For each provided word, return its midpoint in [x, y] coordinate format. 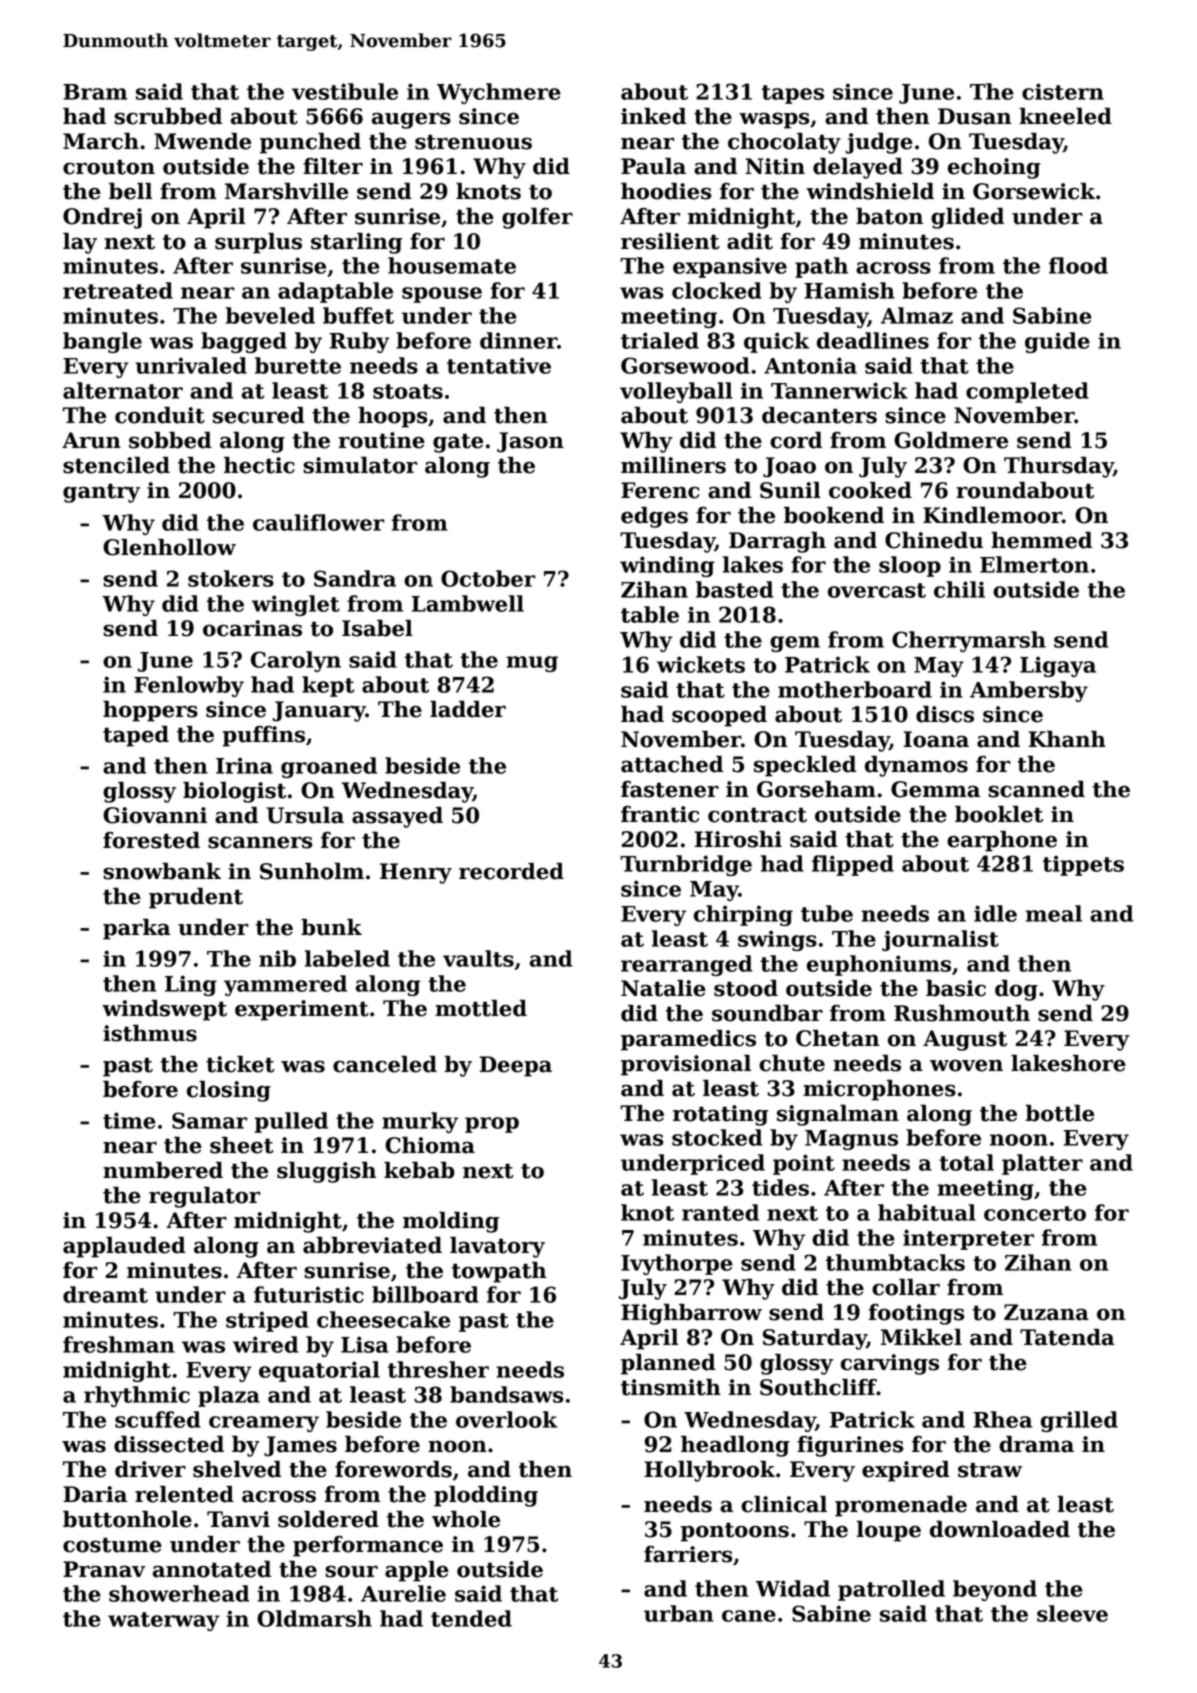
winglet [296, 605]
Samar [209, 1120]
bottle [1060, 1113]
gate [458, 443]
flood [1078, 265]
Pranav [104, 1569]
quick [776, 342]
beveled [270, 315]
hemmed [1041, 540]
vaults [478, 958]
